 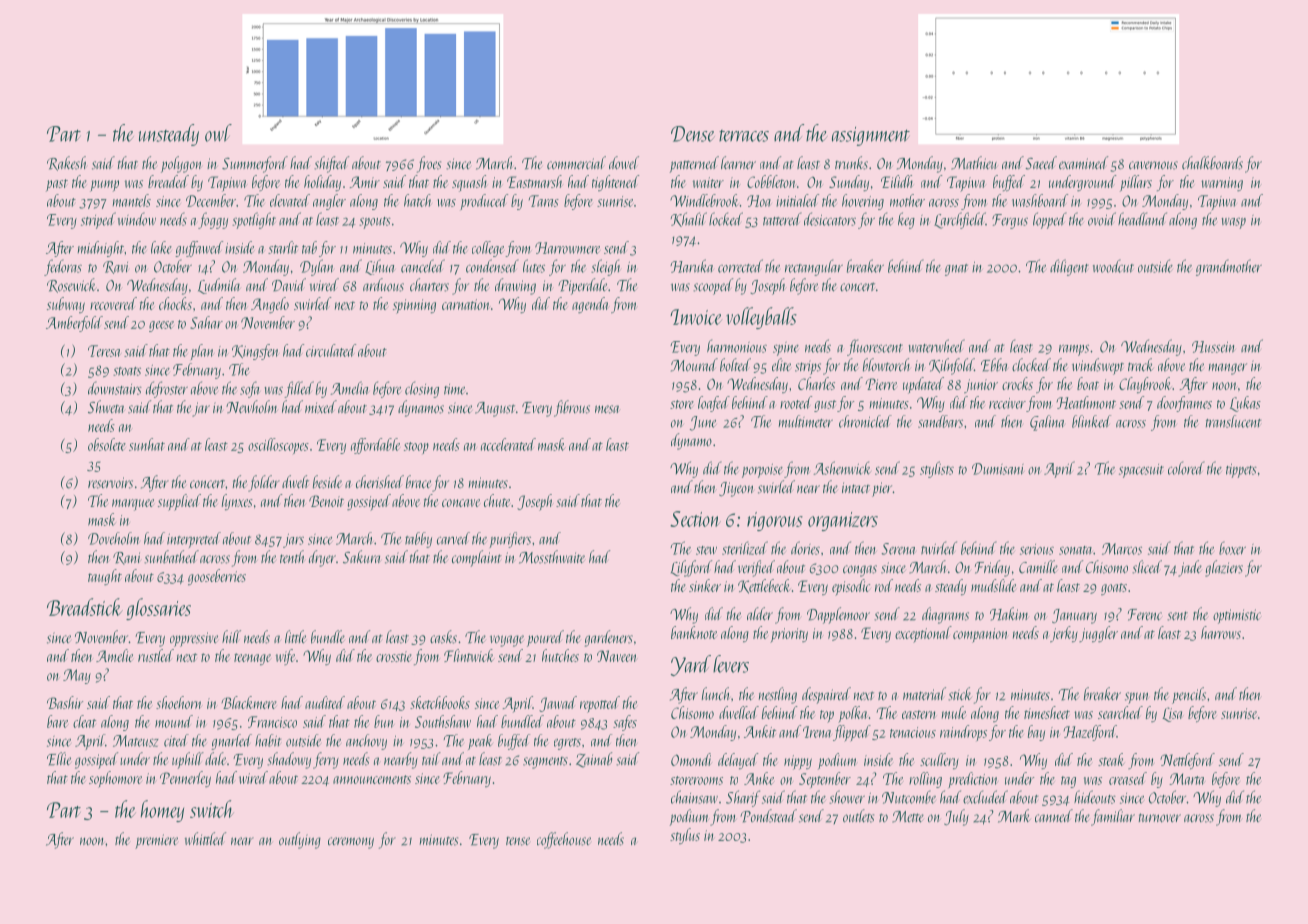 What do you see at coordinates (607, 409) in the screenshot?
I see `mesa` at bounding box center [607, 409].
